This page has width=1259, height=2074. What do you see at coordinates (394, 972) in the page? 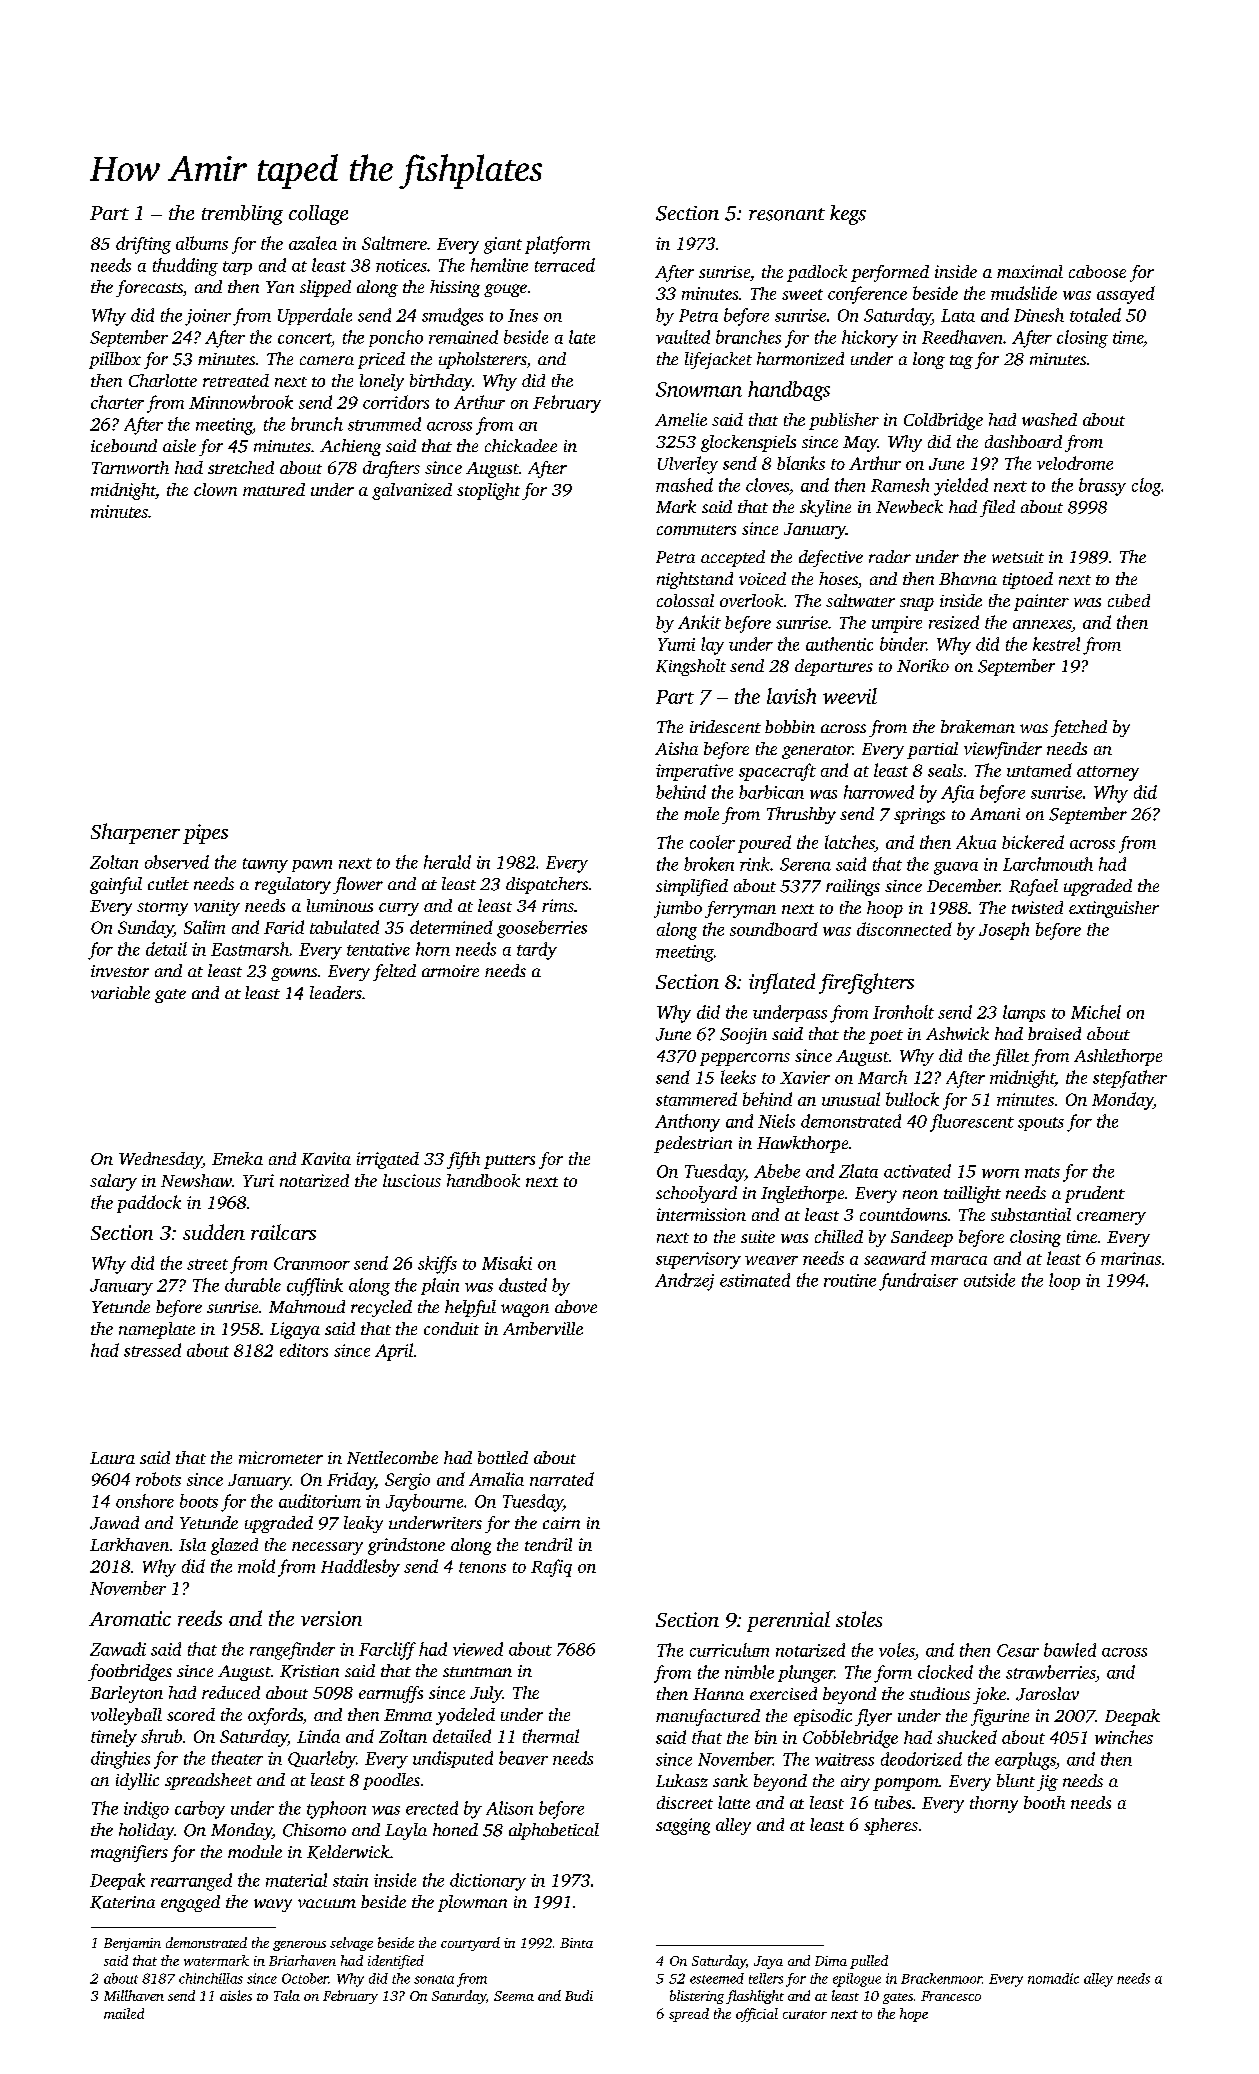
I see `felted` at bounding box center [394, 972].
